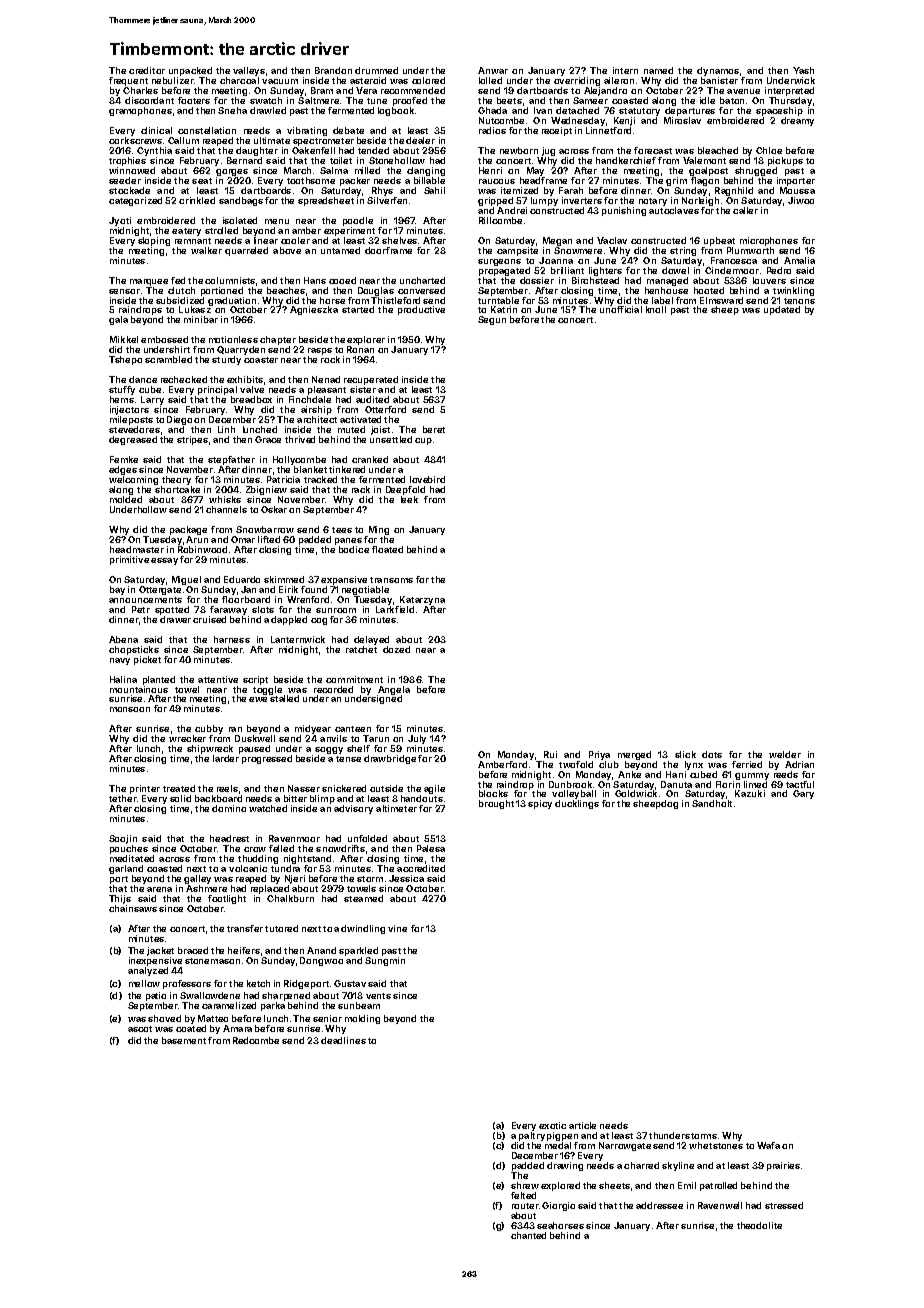 This screenshot has height=1308, width=924. I want to click on Sandholt, so click(712, 803).
